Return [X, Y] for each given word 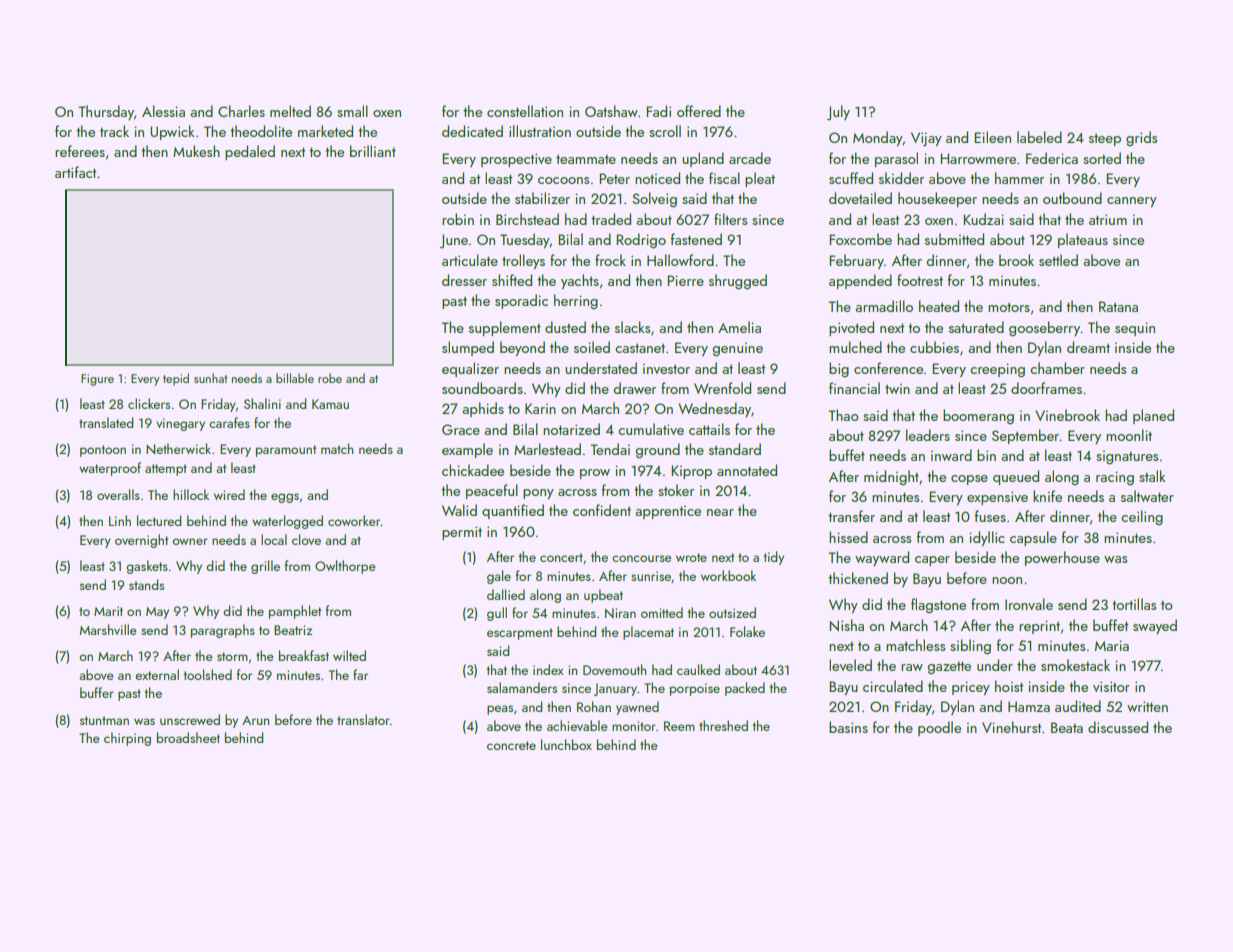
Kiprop [691, 472]
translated [106, 422]
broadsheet [188, 737]
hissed [848, 537]
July [838, 112]
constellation [525, 111]
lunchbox [566, 744]
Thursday [106, 112]
